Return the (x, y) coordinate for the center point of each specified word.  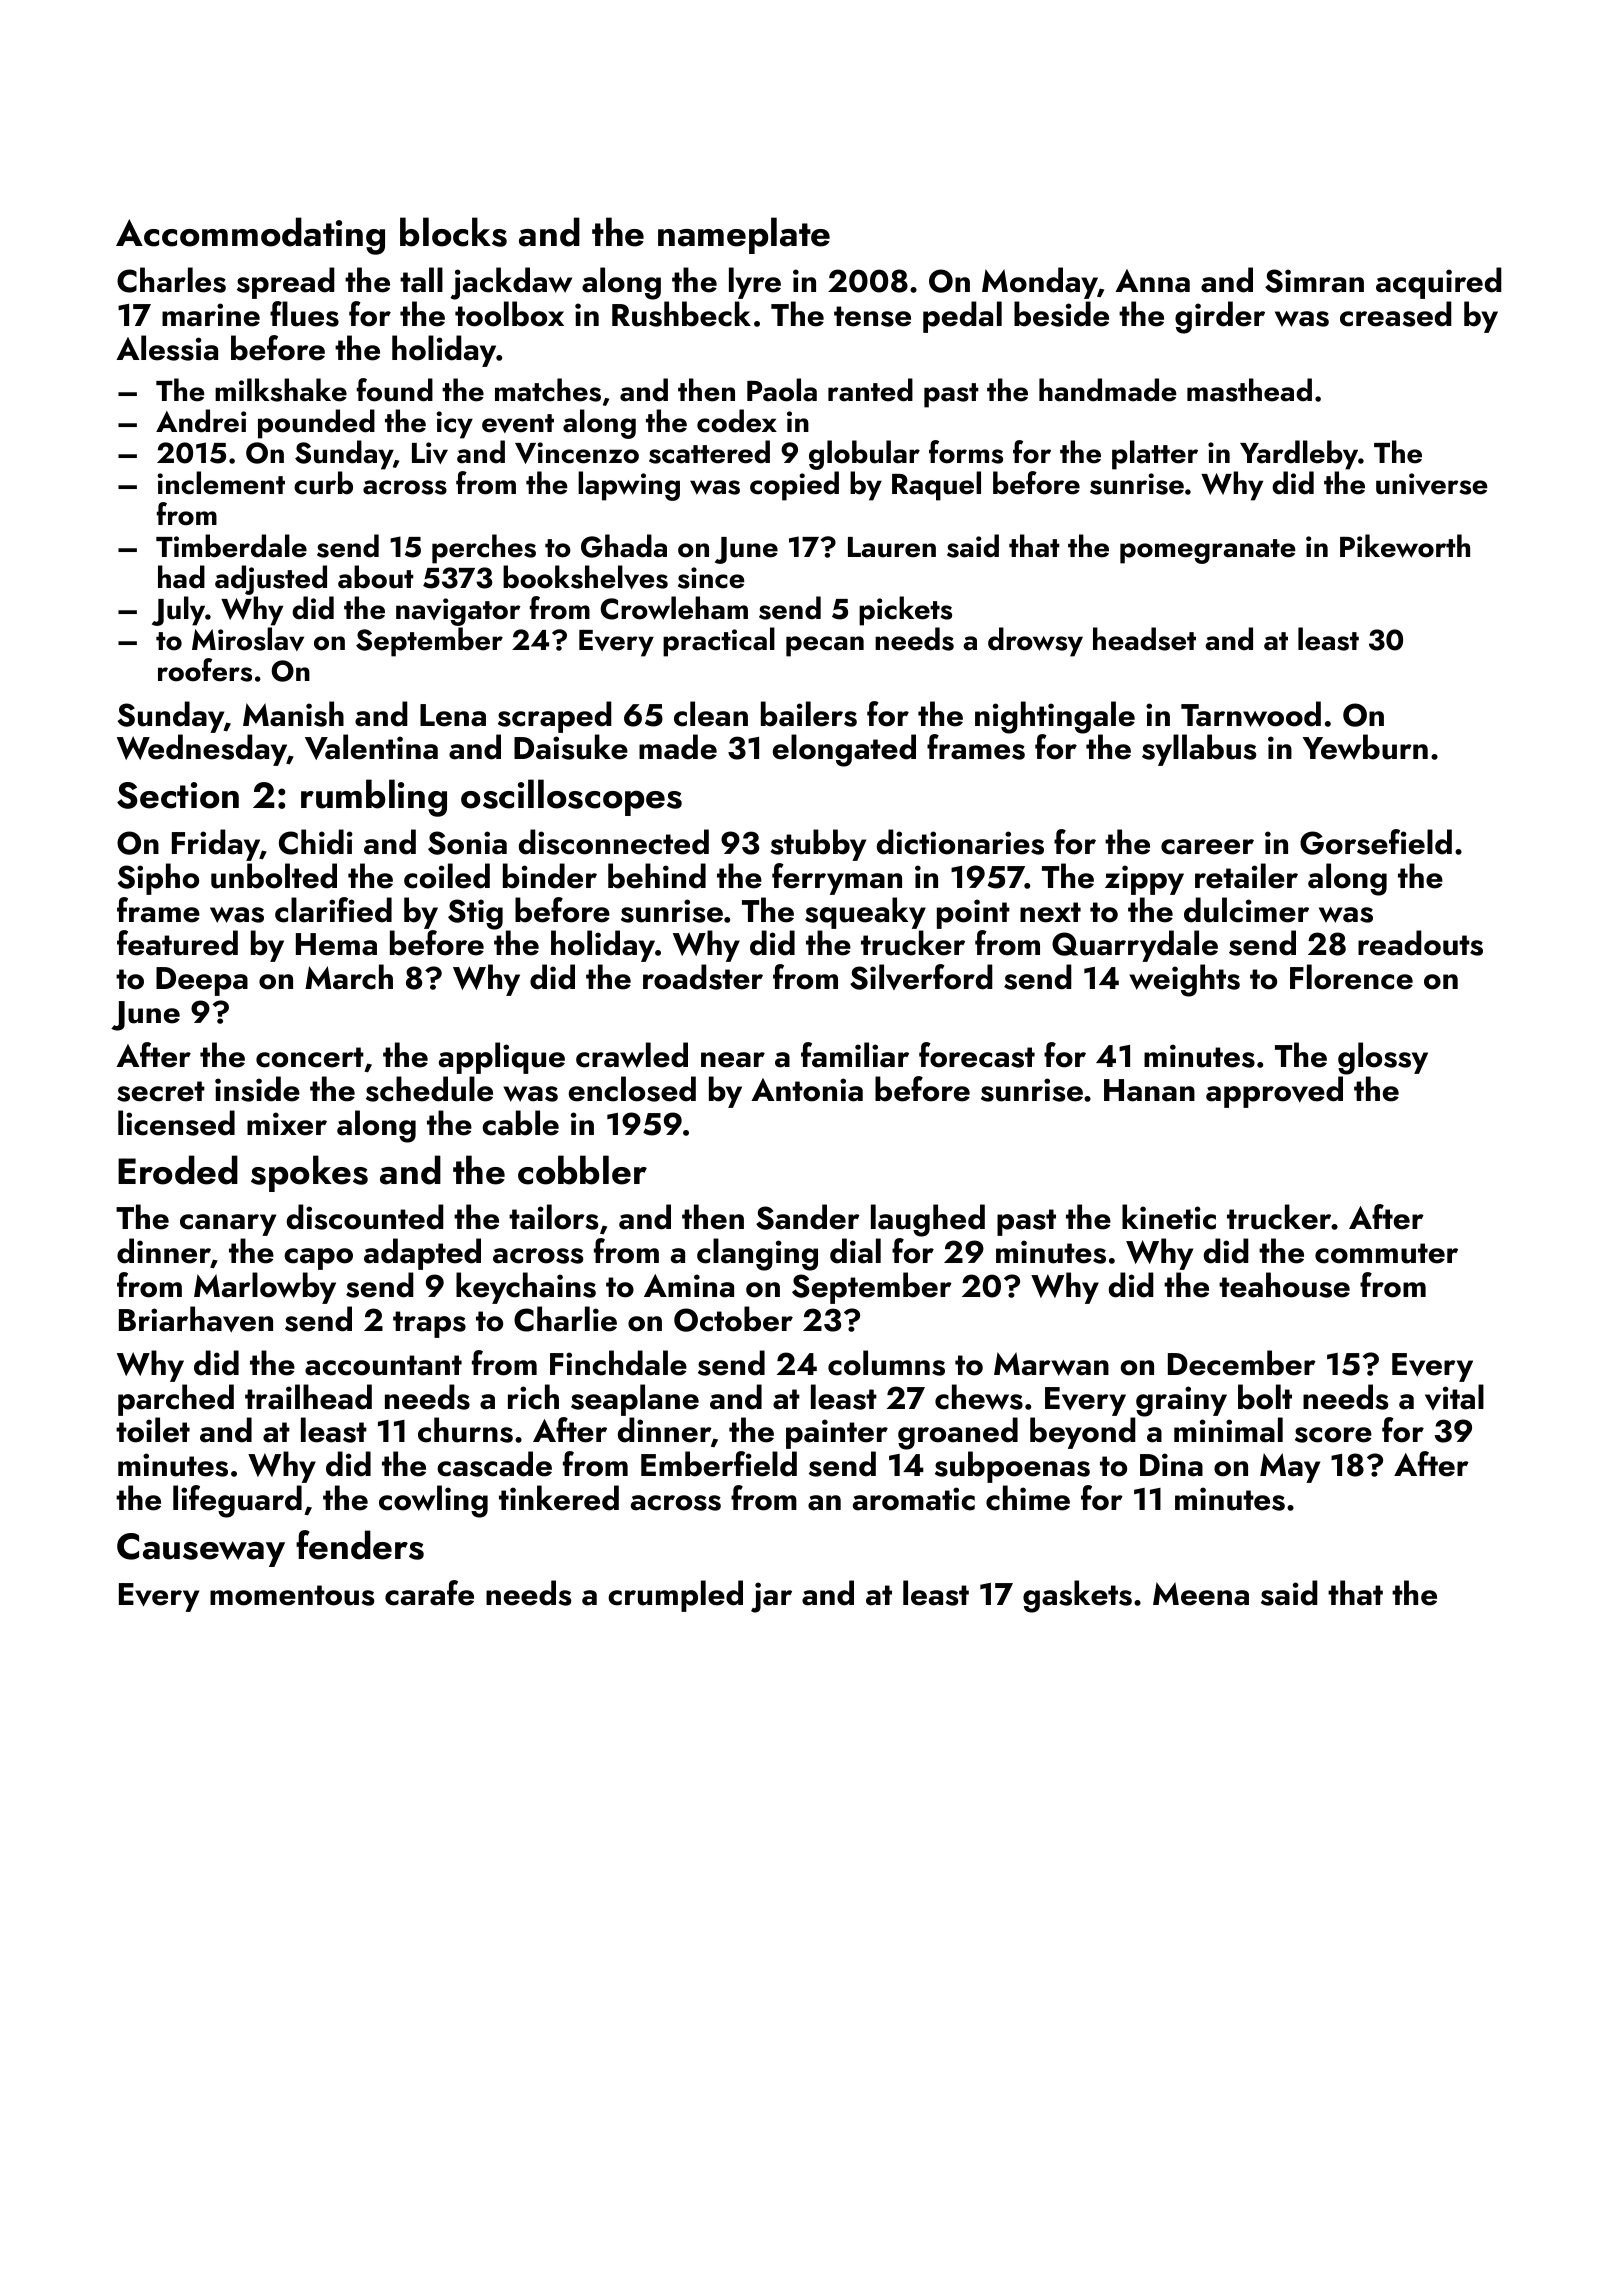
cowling (433, 1501)
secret (161, 1091)
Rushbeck (681, 314)
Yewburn (1365, 747)
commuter (1386, 1253)
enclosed (632, 1089)
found (395, 390)
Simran (1314, 281)
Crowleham (674, 608)
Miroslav (248, 639)
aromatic (914, 1499)
